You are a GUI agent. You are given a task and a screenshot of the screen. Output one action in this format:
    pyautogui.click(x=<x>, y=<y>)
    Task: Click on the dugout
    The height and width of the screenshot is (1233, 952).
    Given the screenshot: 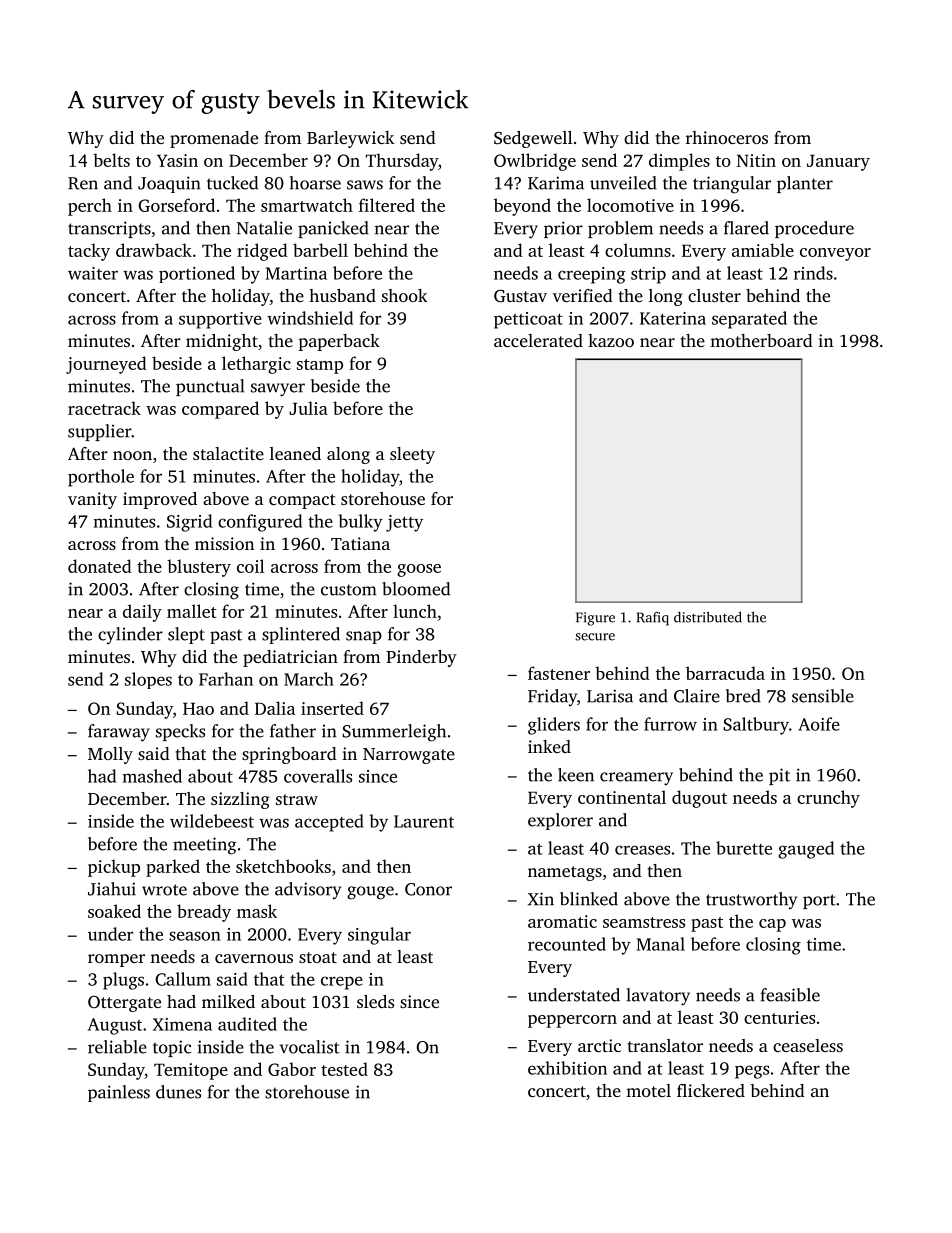 What is the action you would take?
    pyautogui.click(x=699, y=799)
